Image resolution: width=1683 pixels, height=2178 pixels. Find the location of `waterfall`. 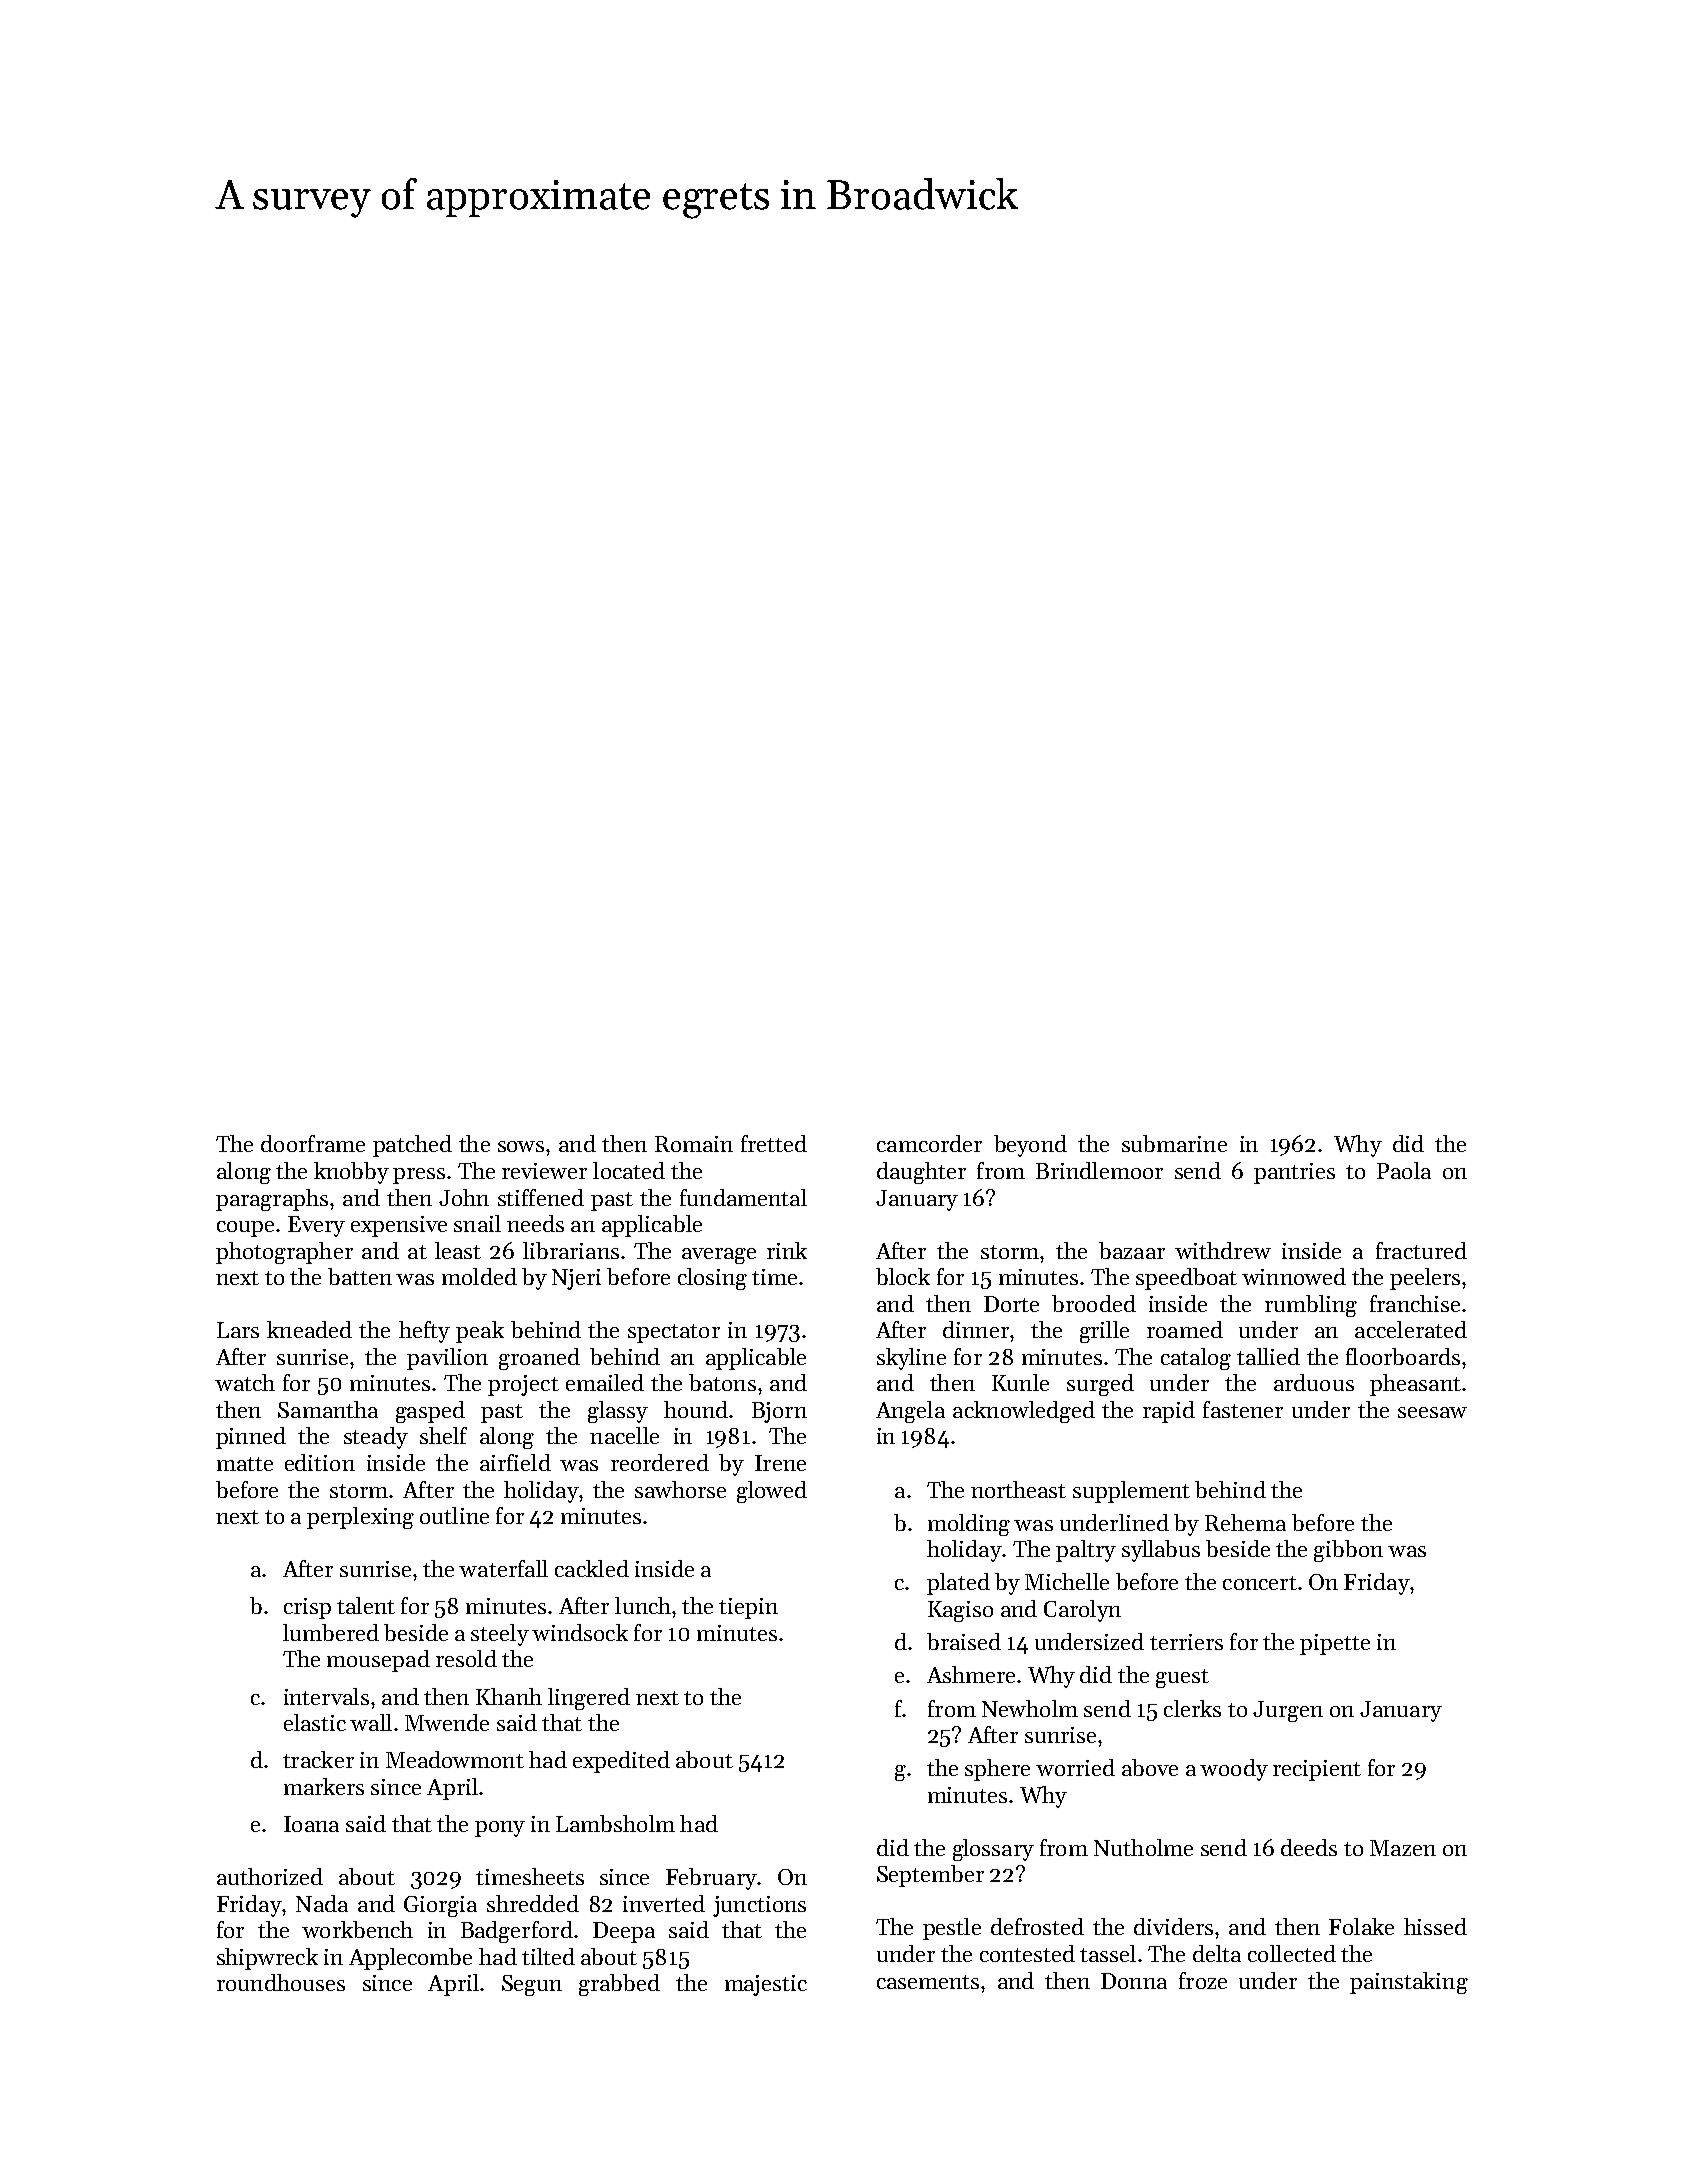

waterfall is located at coordinates (503, 1568).
